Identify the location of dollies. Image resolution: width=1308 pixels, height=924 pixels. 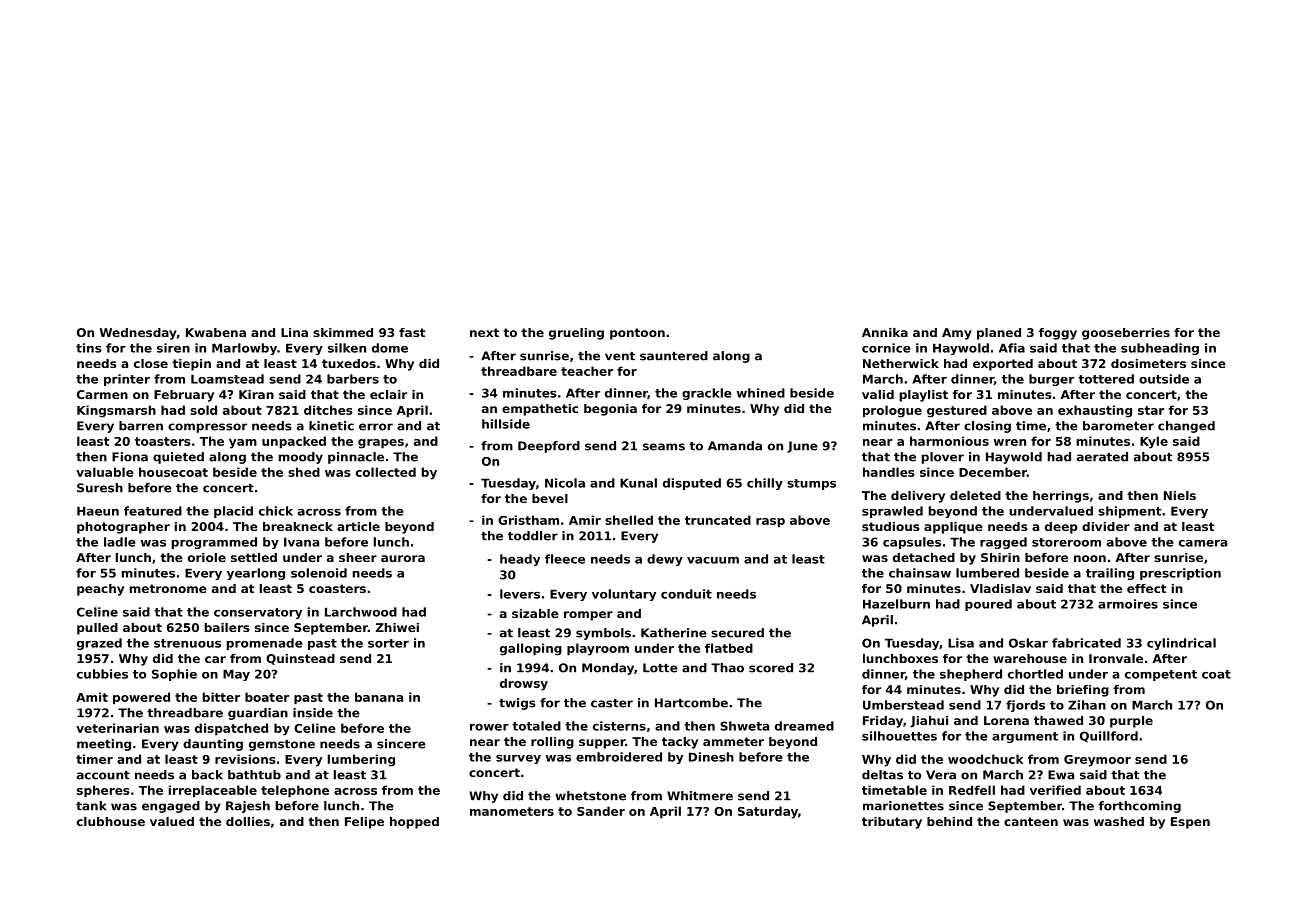
(248, 821).
